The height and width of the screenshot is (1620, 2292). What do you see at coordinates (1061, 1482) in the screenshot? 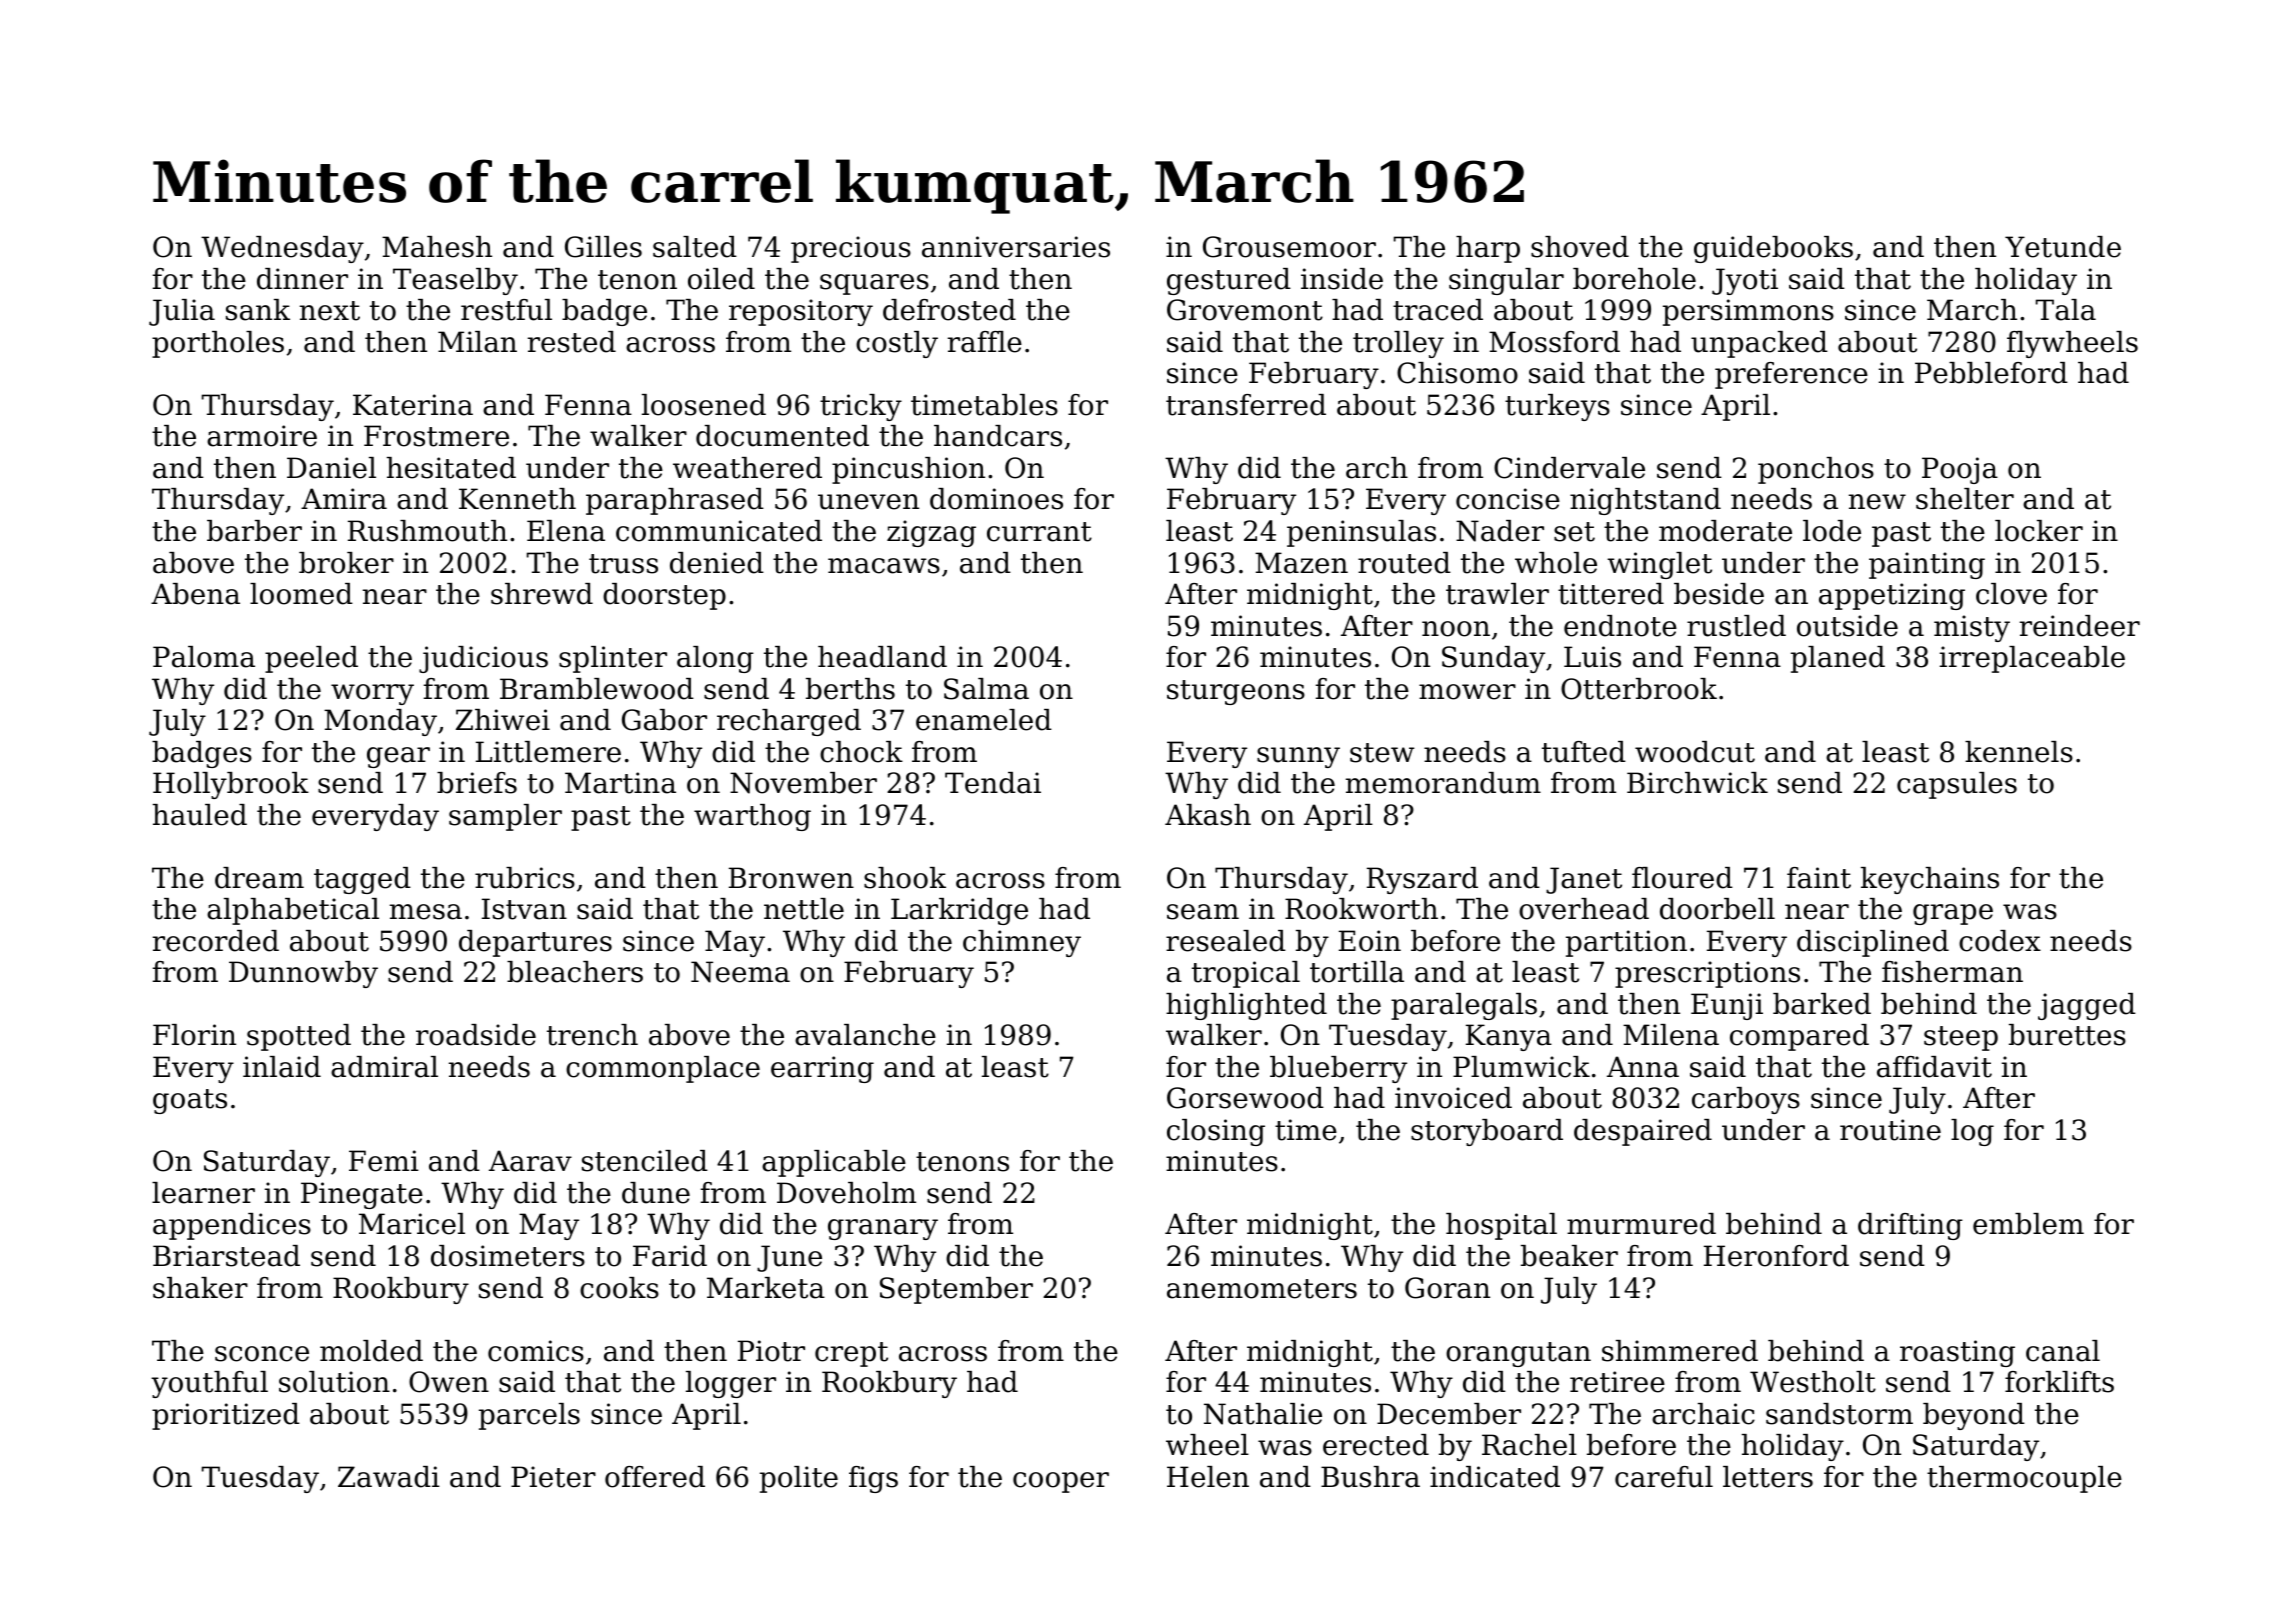
I see `cooper` at bounding box center [1061, 1482].
